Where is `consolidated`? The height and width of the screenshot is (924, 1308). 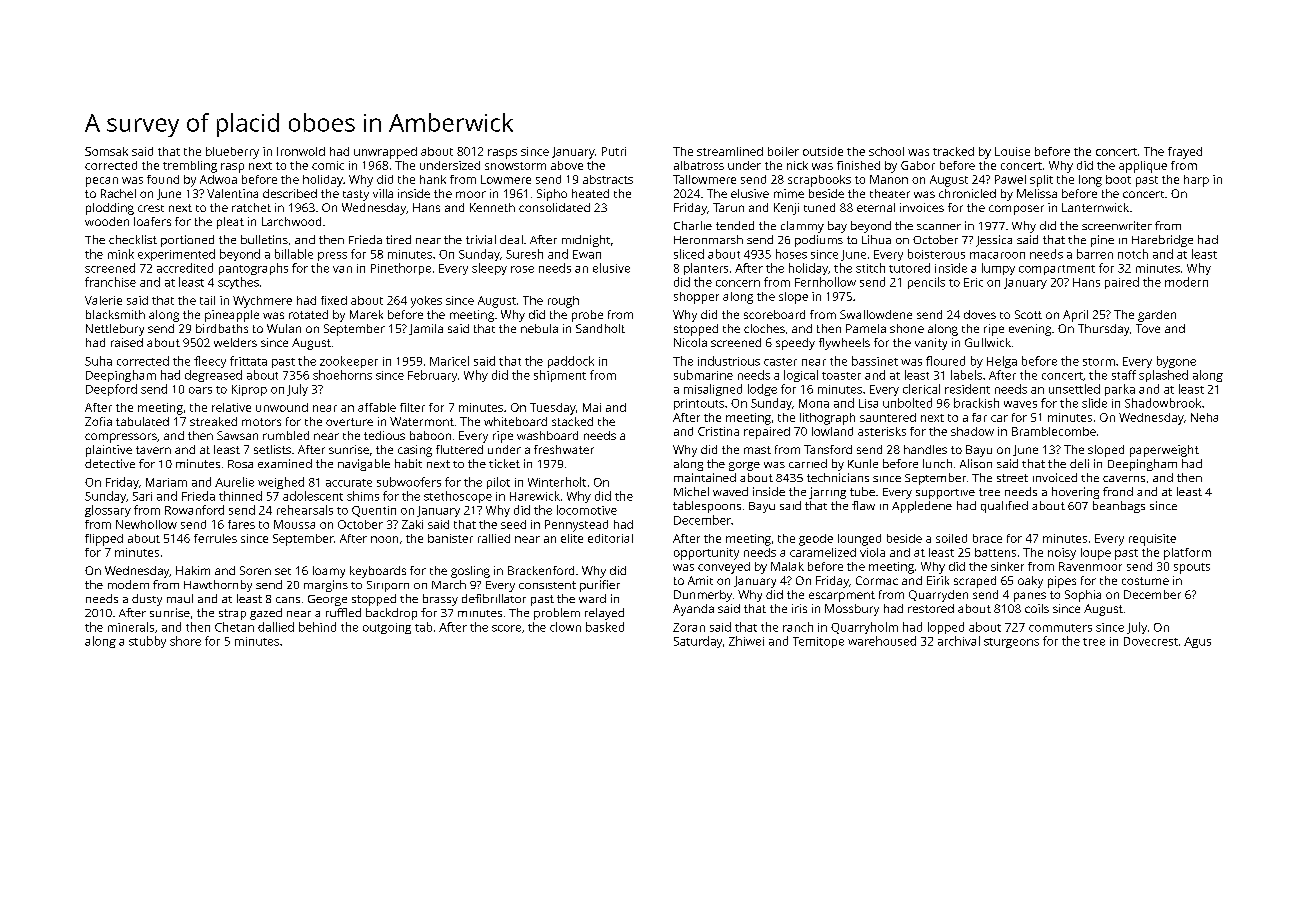
consolidated is located at coordinates (554, 207).
